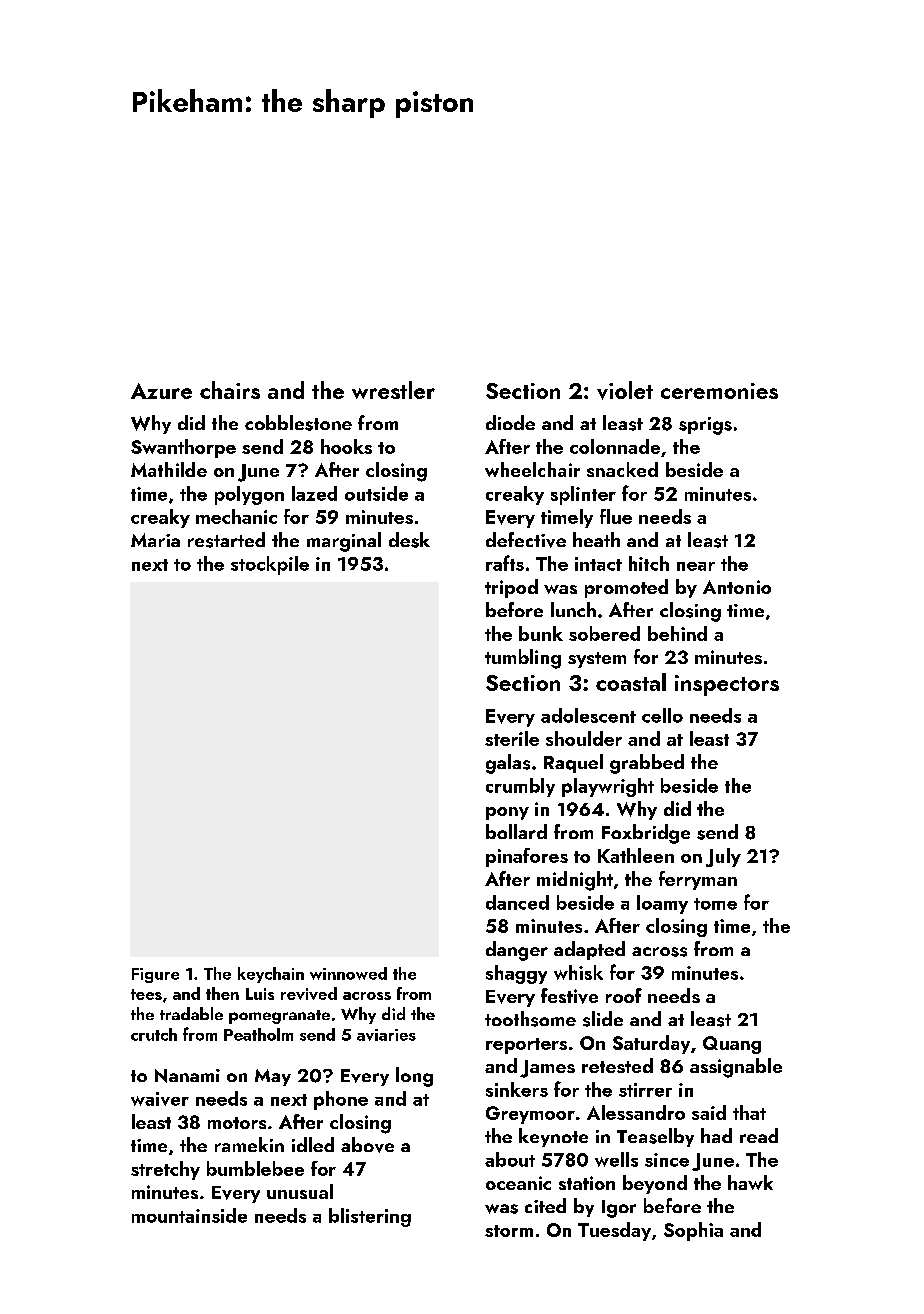 The image size is (924, 1314). What do you see at coordinates (189, 1215) in the image?
I see `mountainside` at bounding box center [189, 1215].
